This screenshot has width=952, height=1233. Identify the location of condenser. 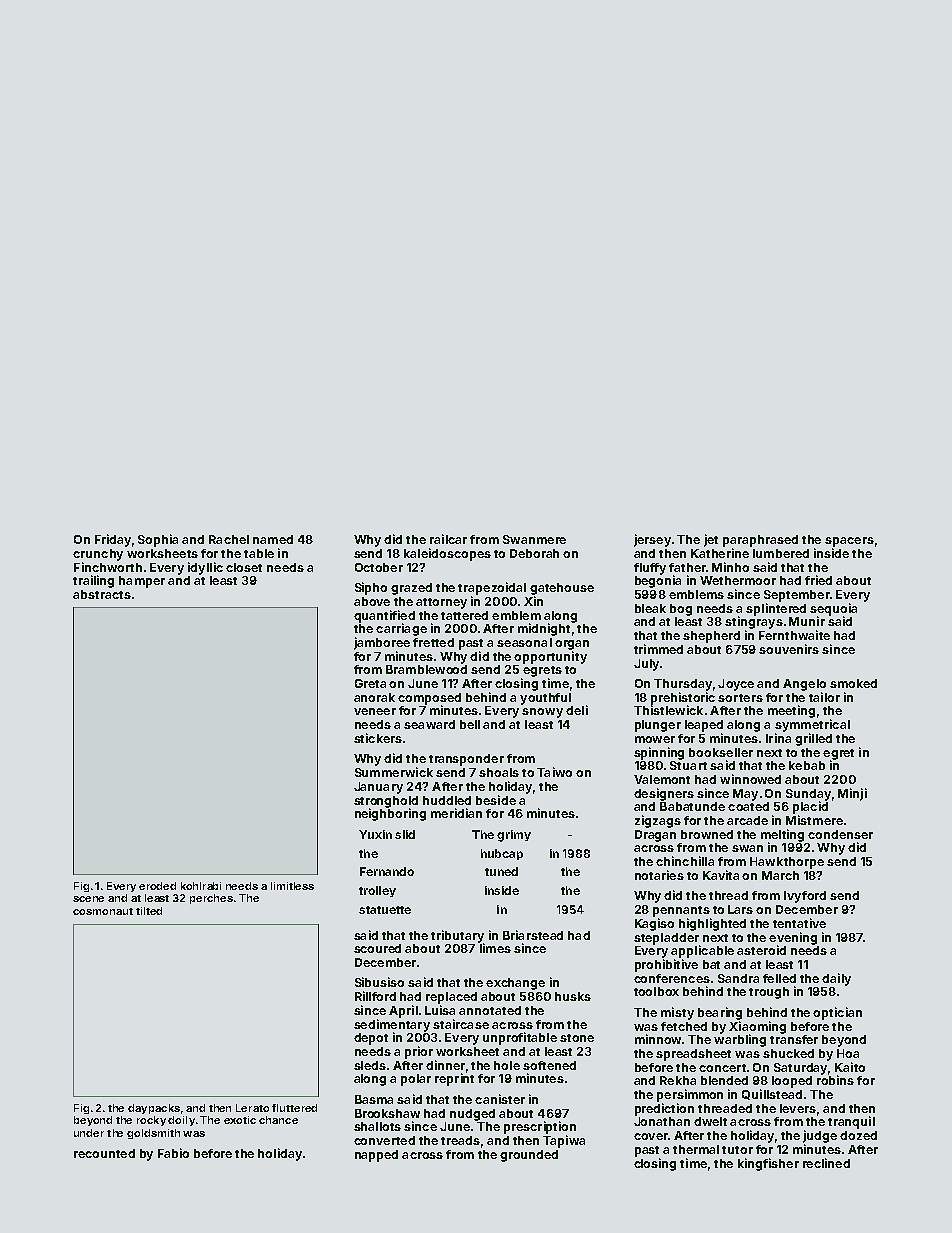
(840, 834).
